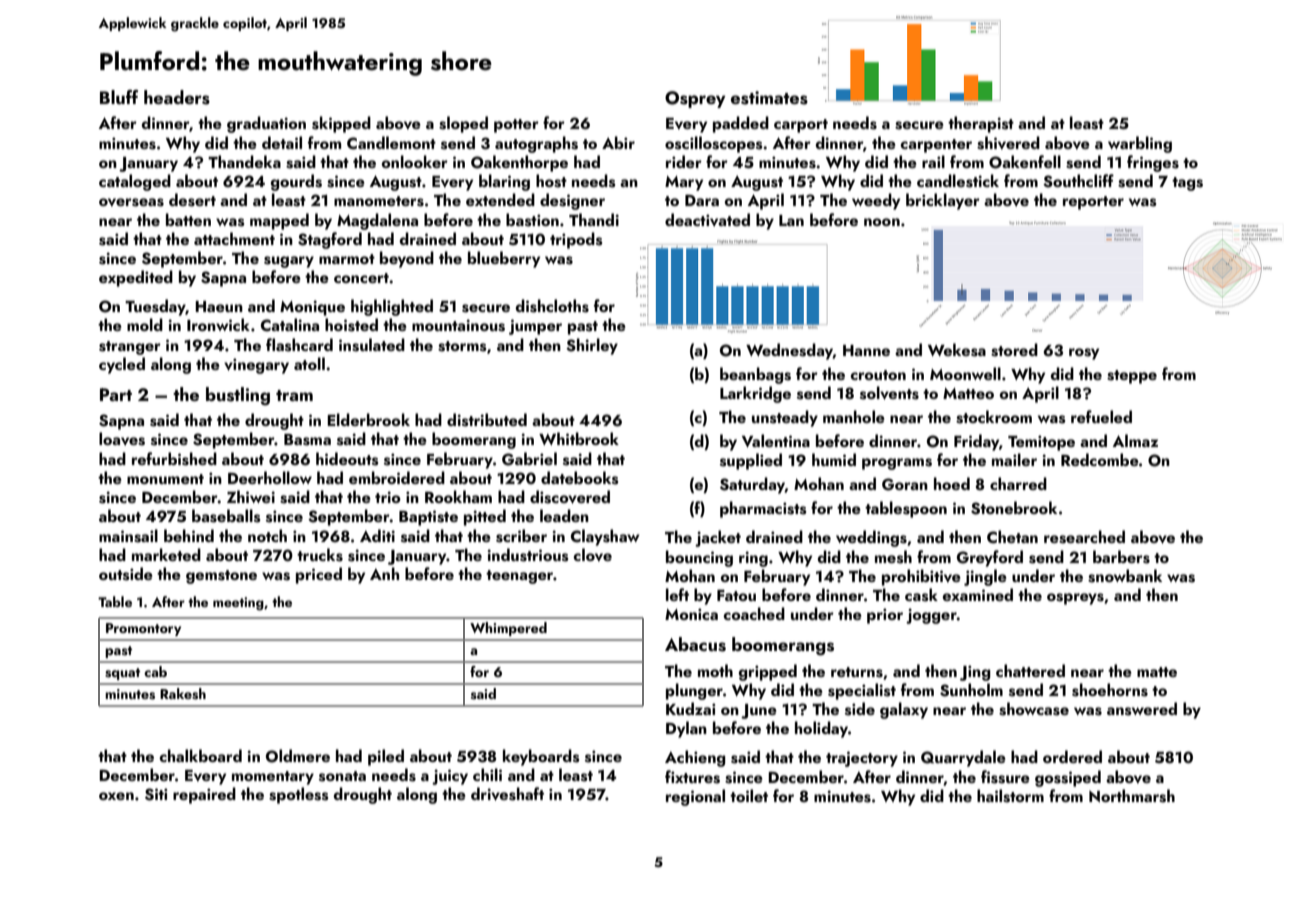 Image resolution: width=1308 pixels, height=924 pixels. Describe the element at coordinates (592, 346) in the image. I see `Shirley` at that location.
